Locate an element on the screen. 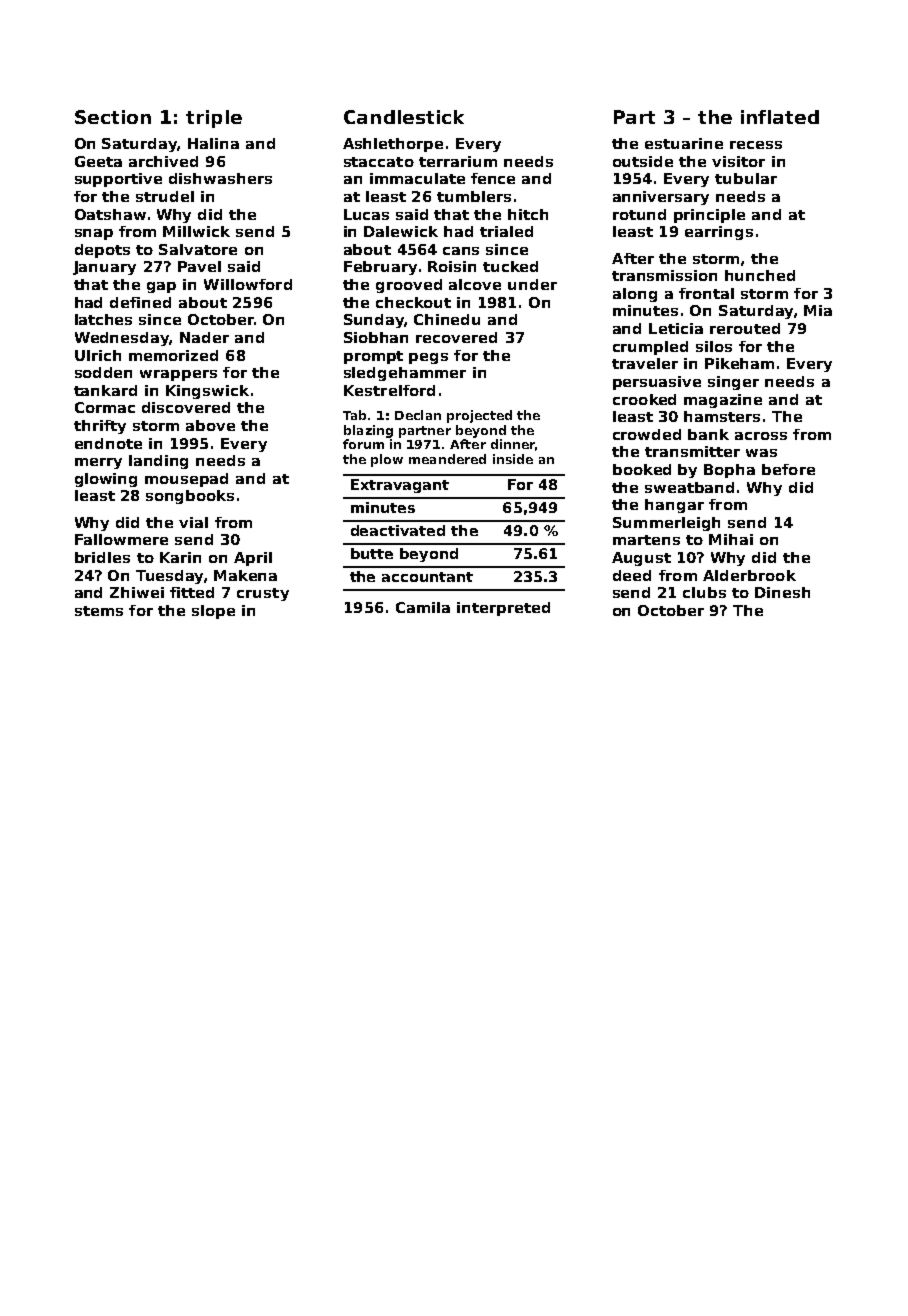  estuarine is located at coordinates (684, 143).
